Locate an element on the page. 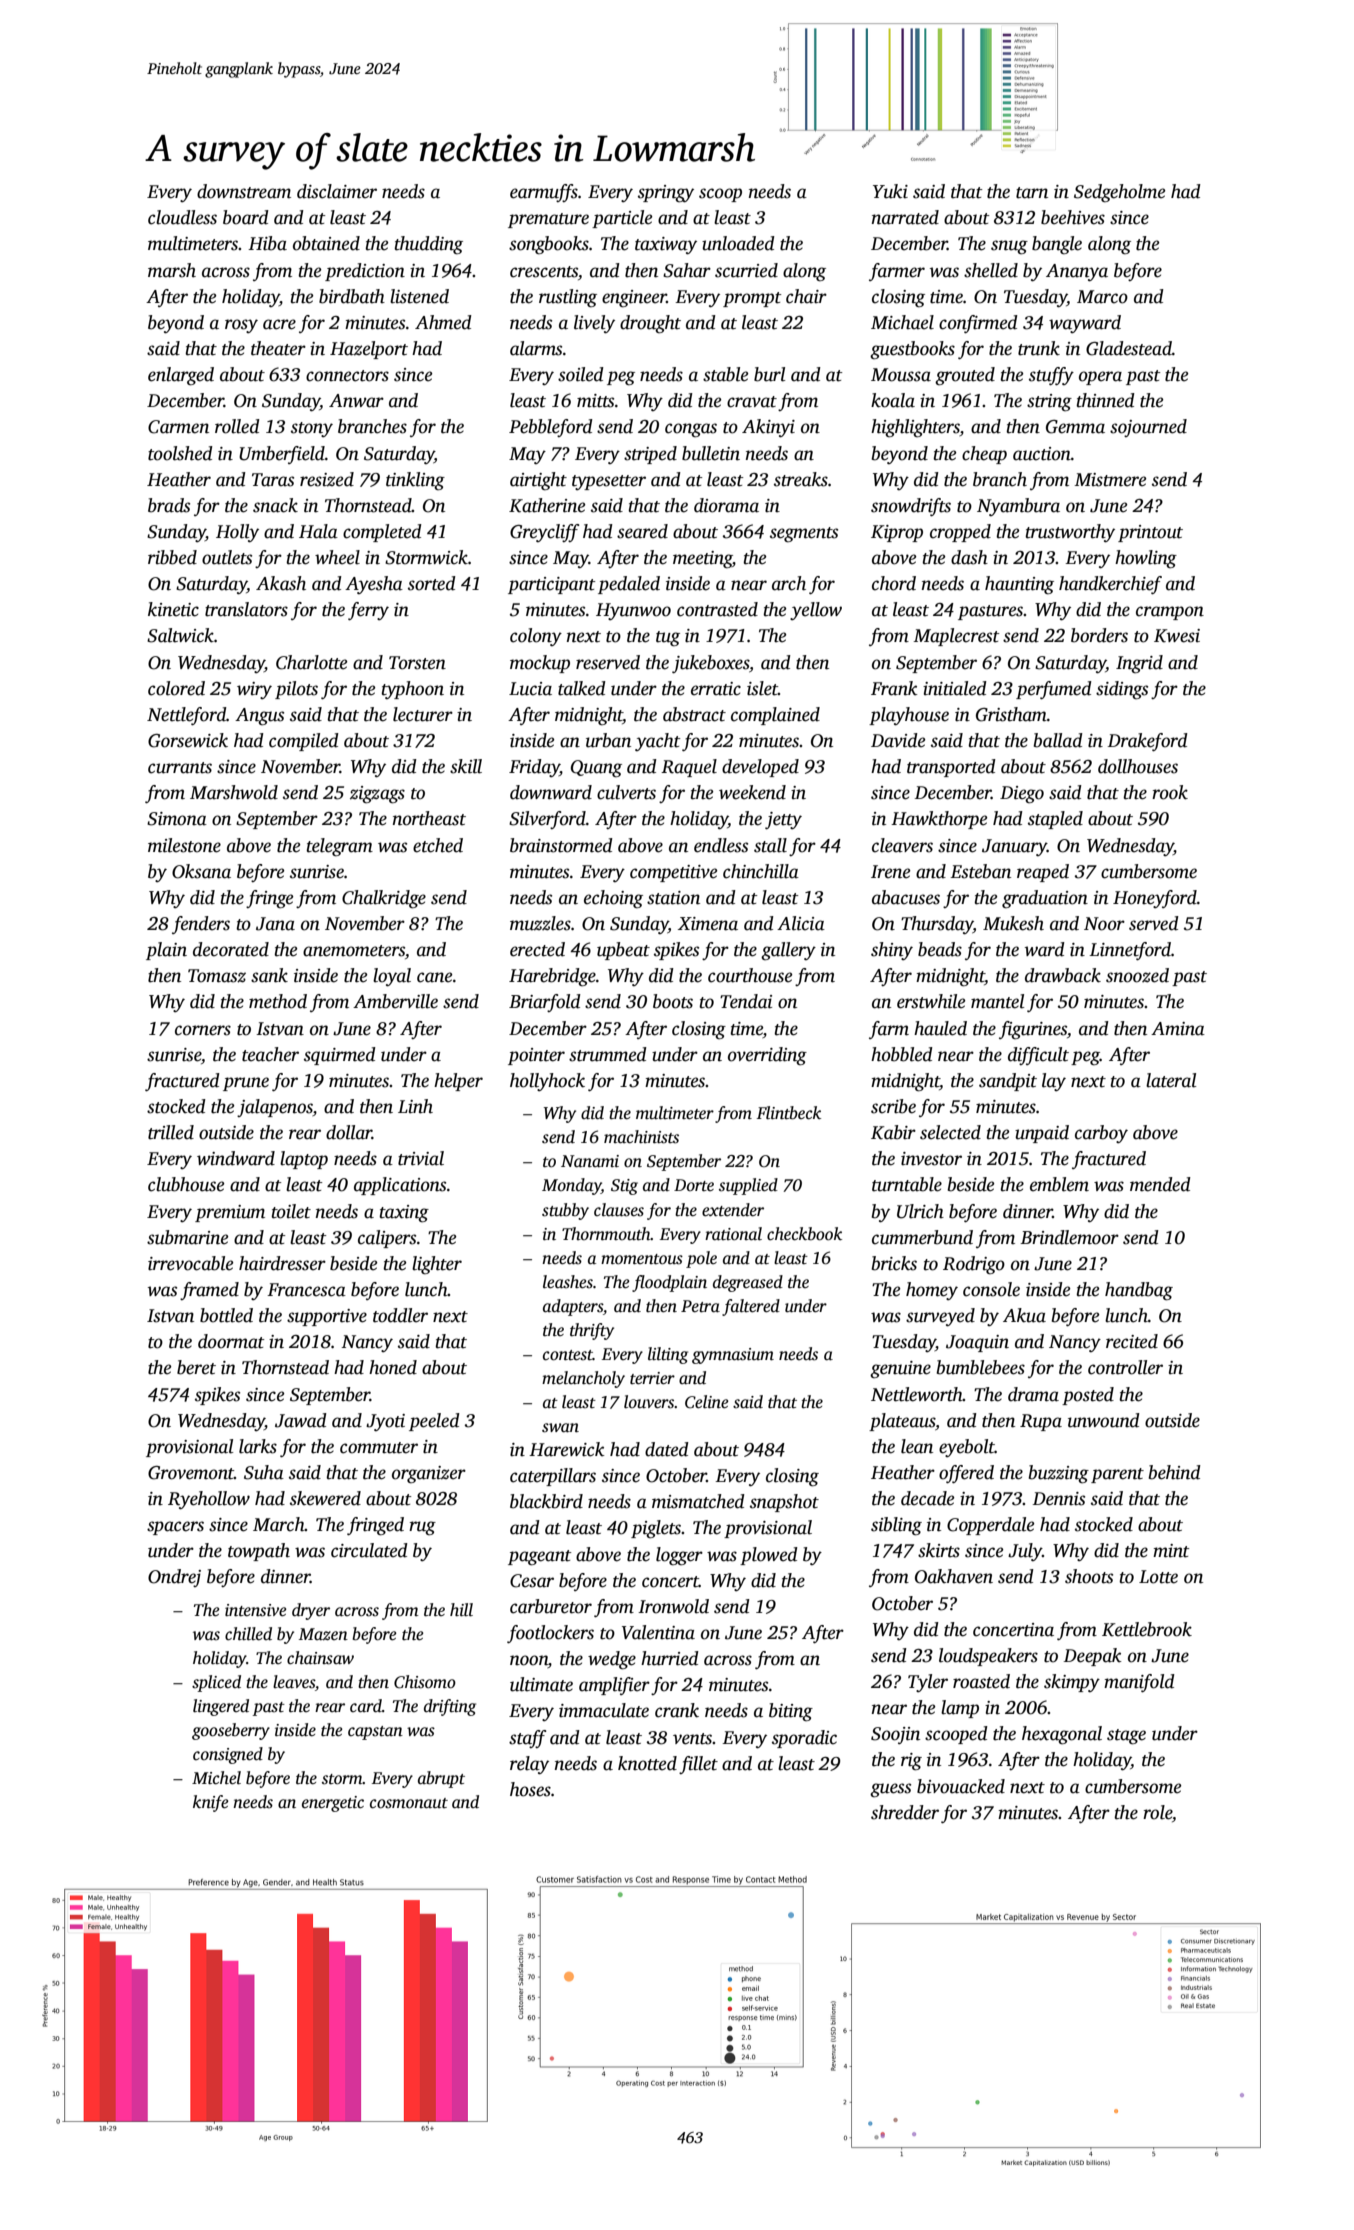  boots is located at coordinates (673, 1001).
